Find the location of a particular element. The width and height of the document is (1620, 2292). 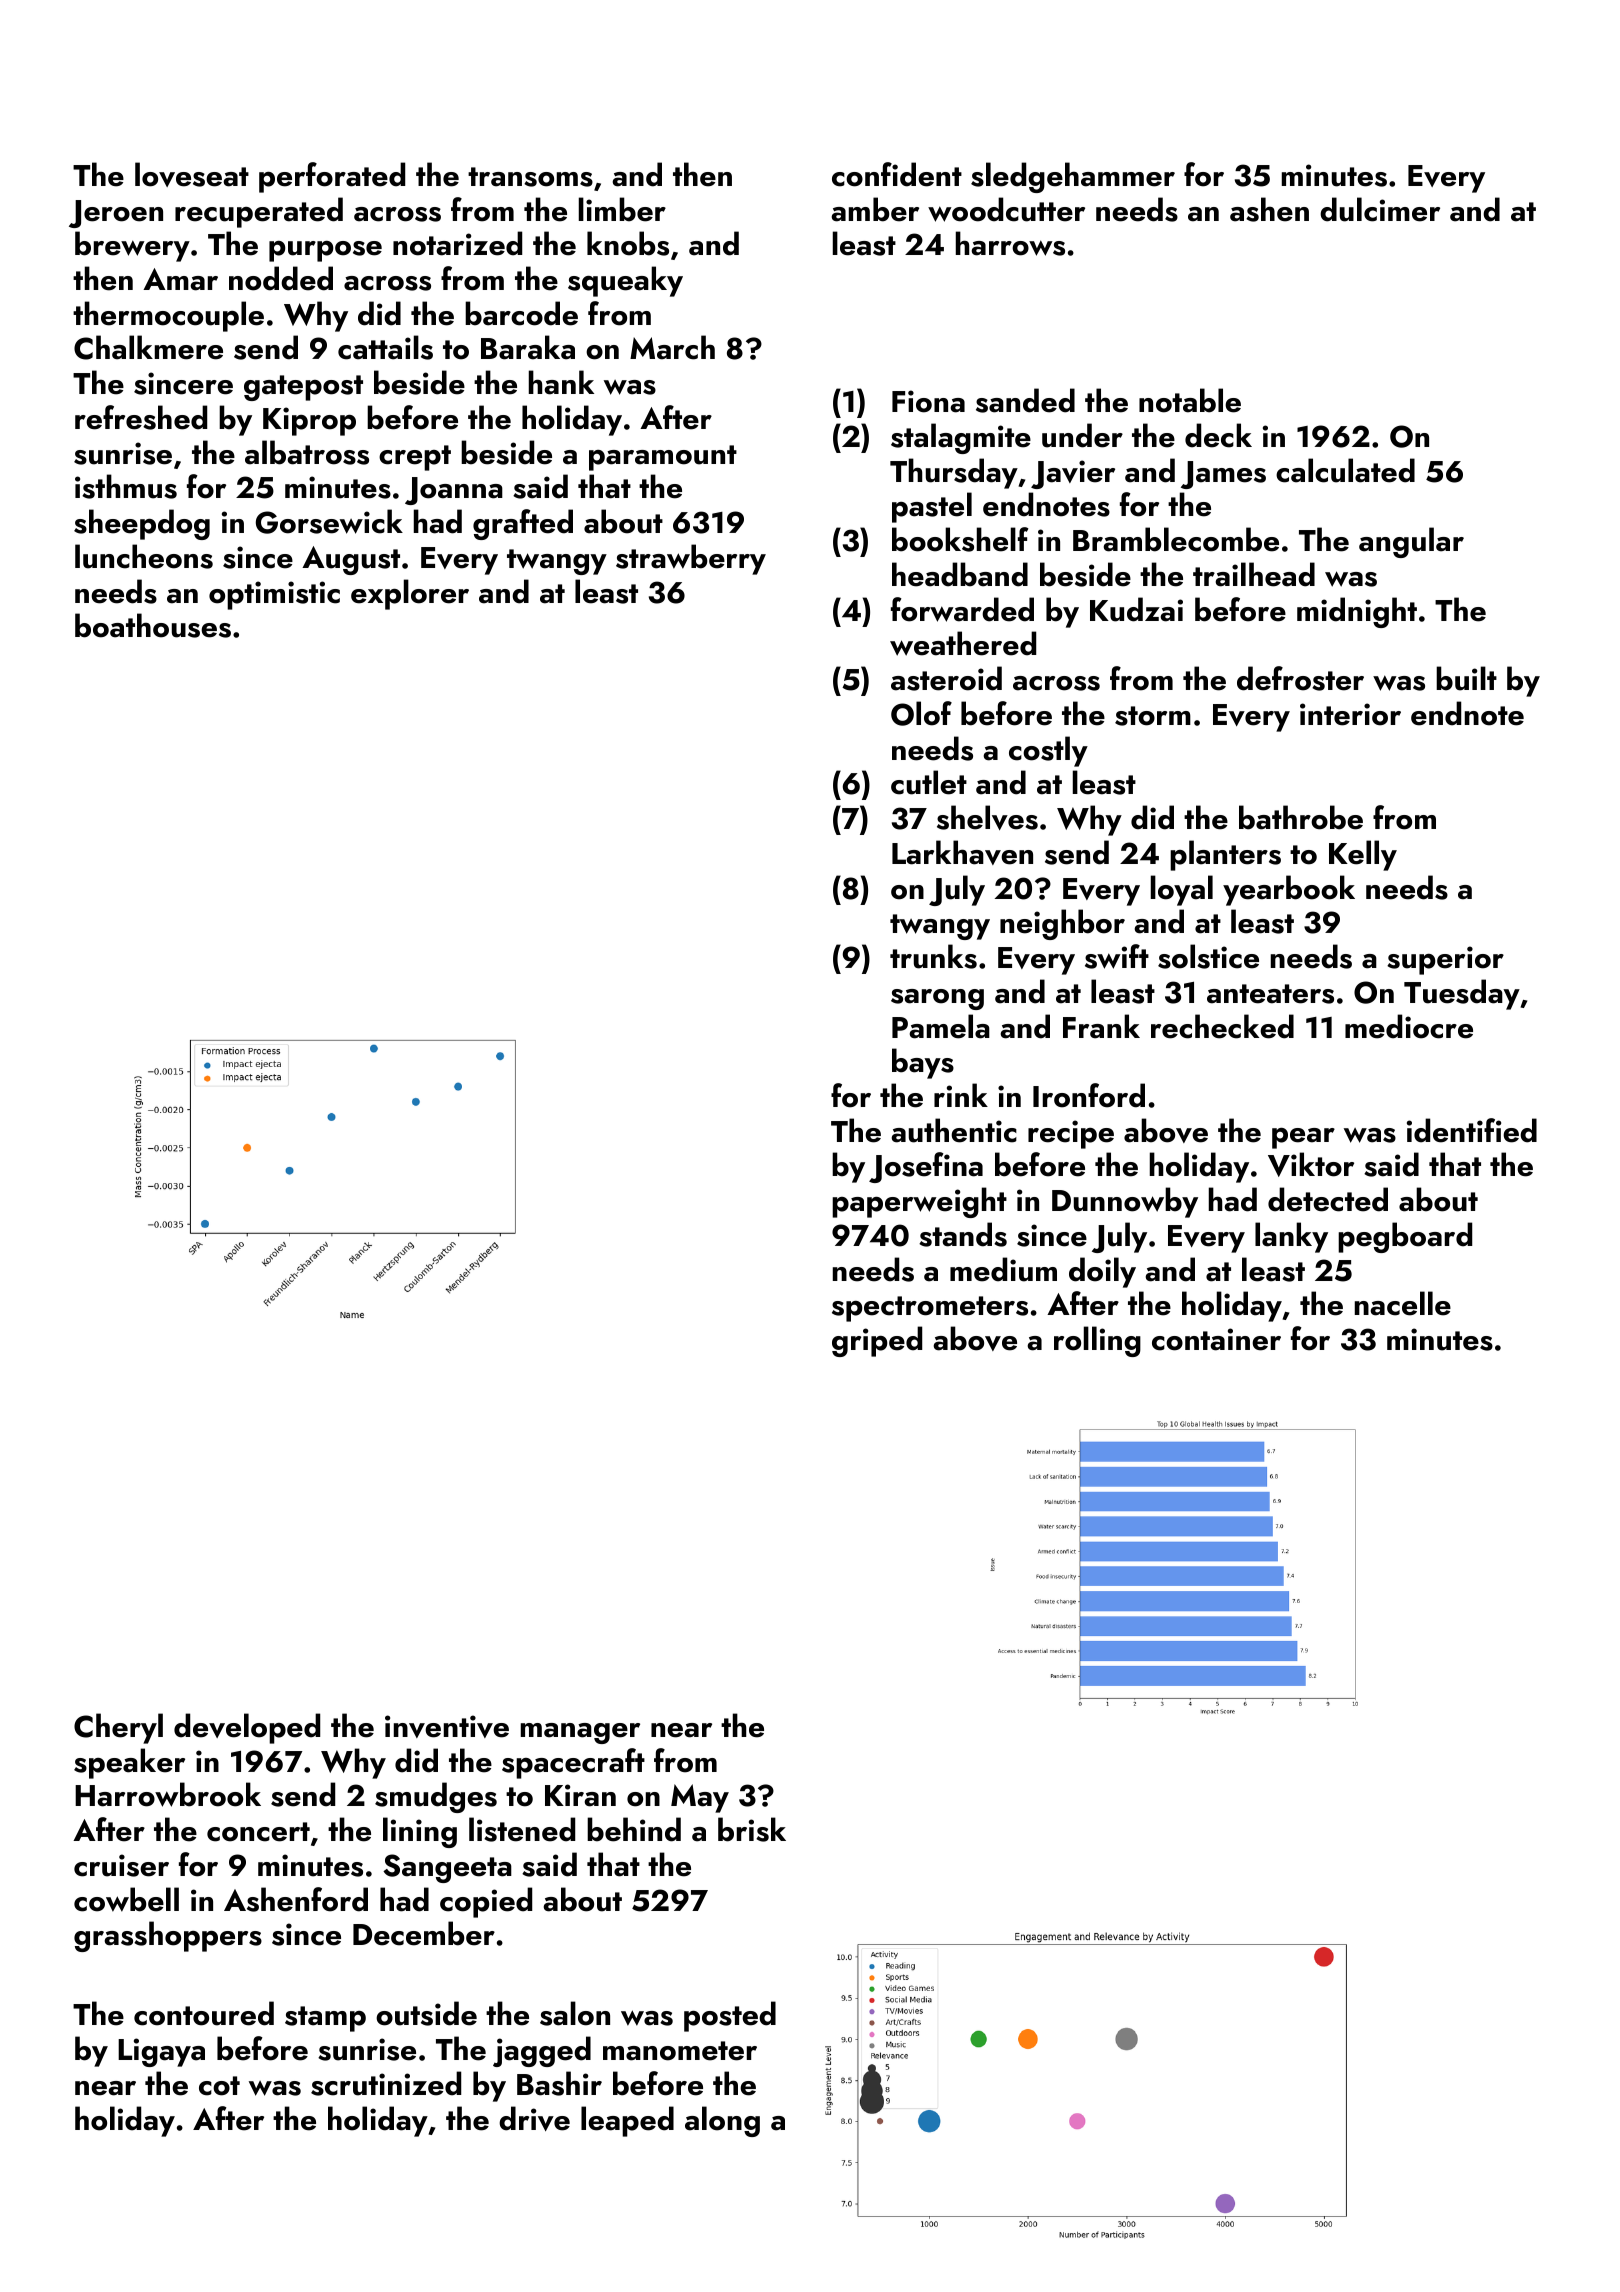

confident is located at coordinates (897, 174).
